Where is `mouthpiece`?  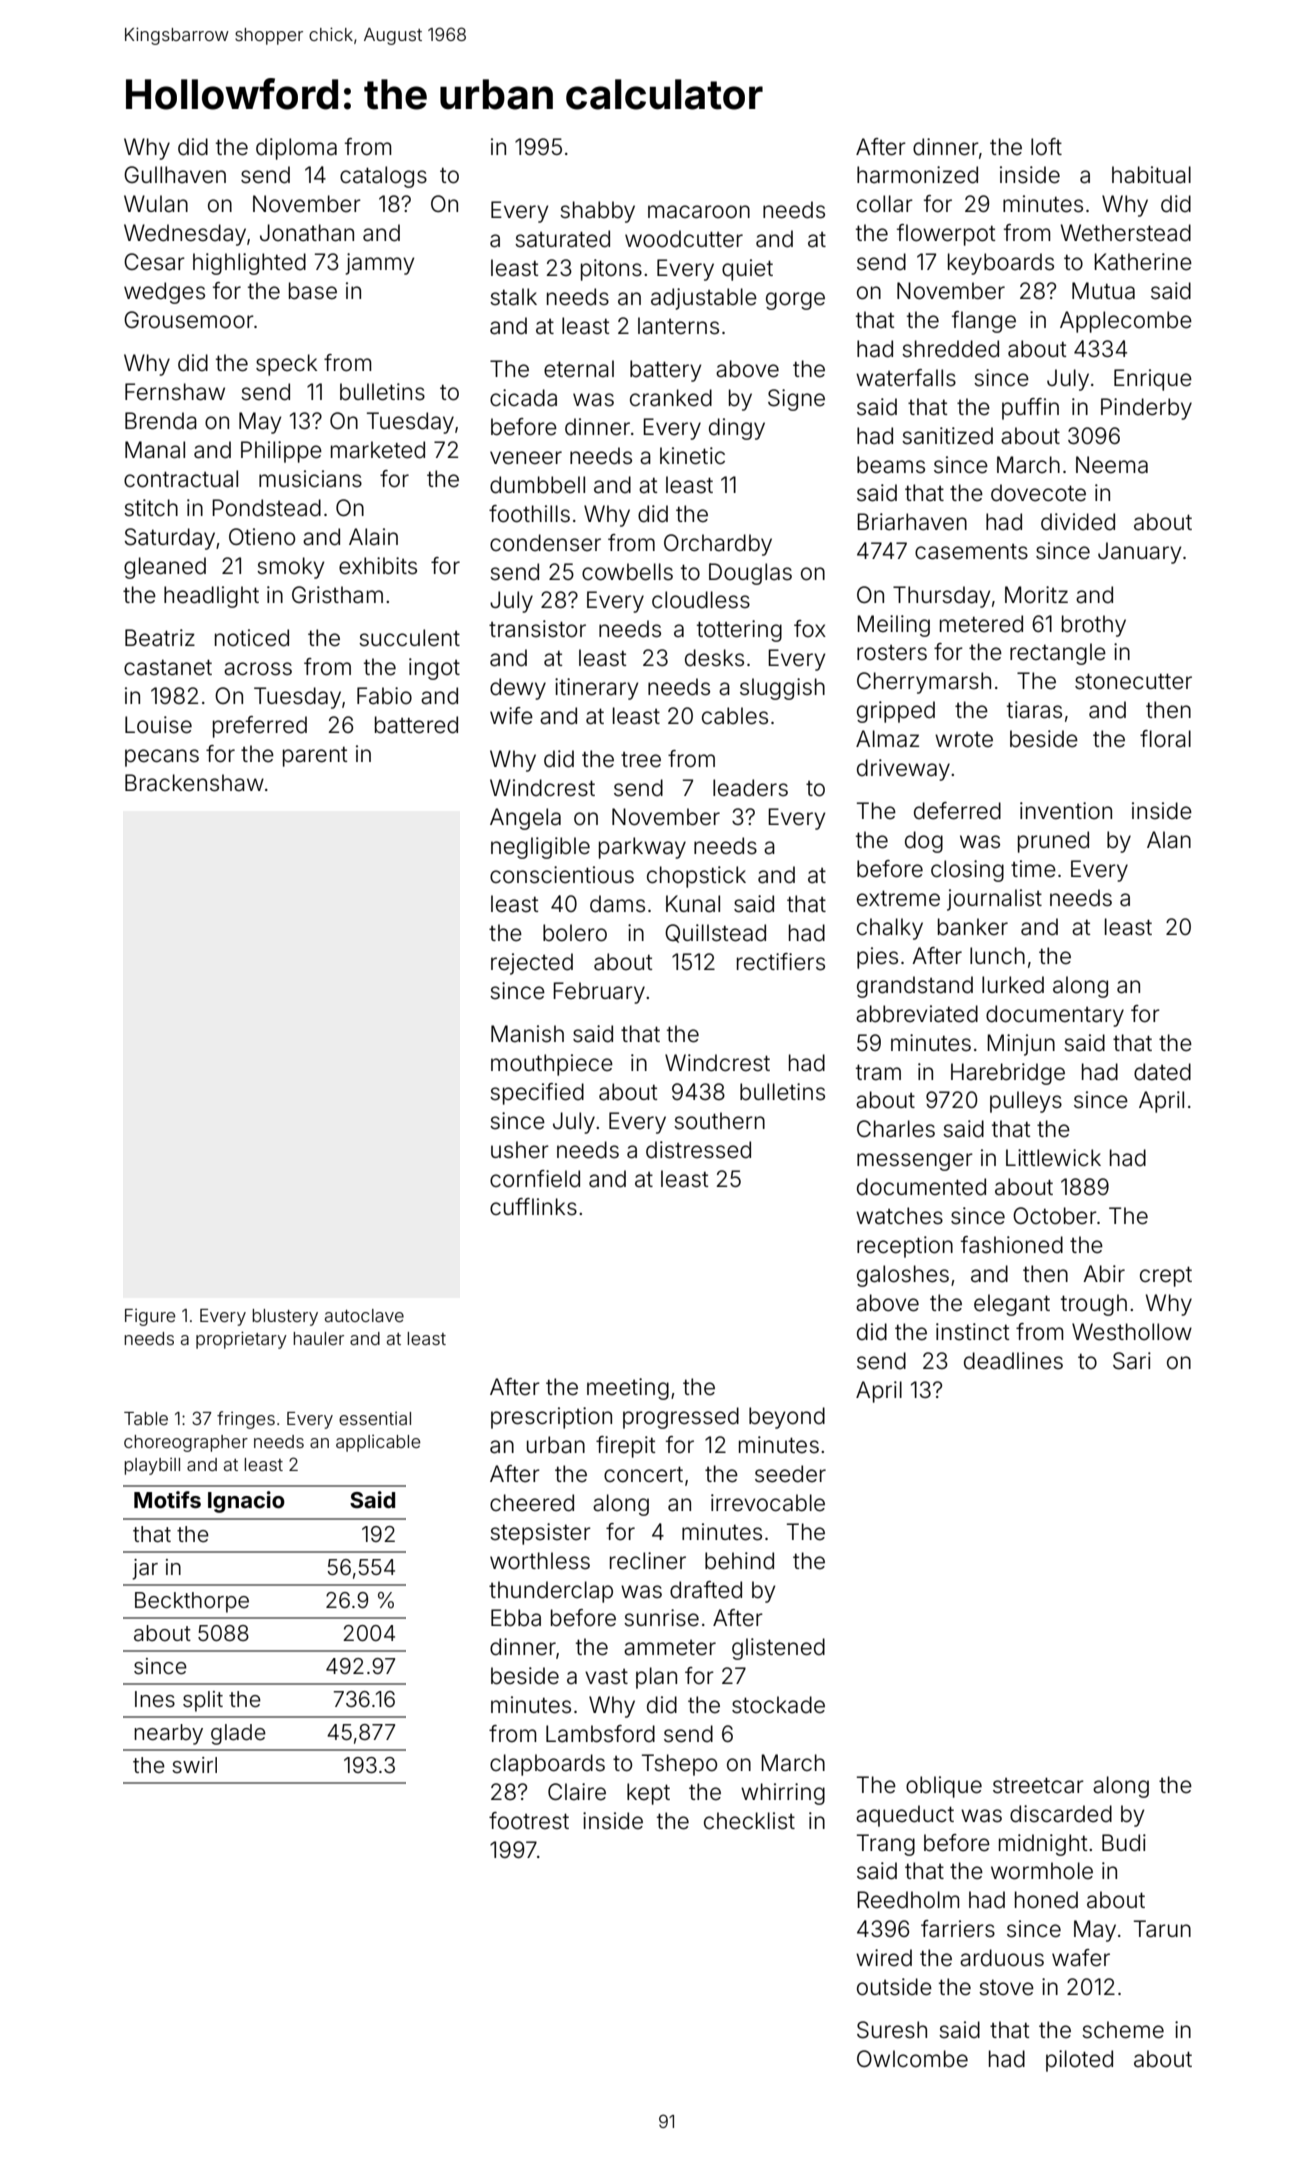 mouthpiece is located at coordinates (552, 1065).
